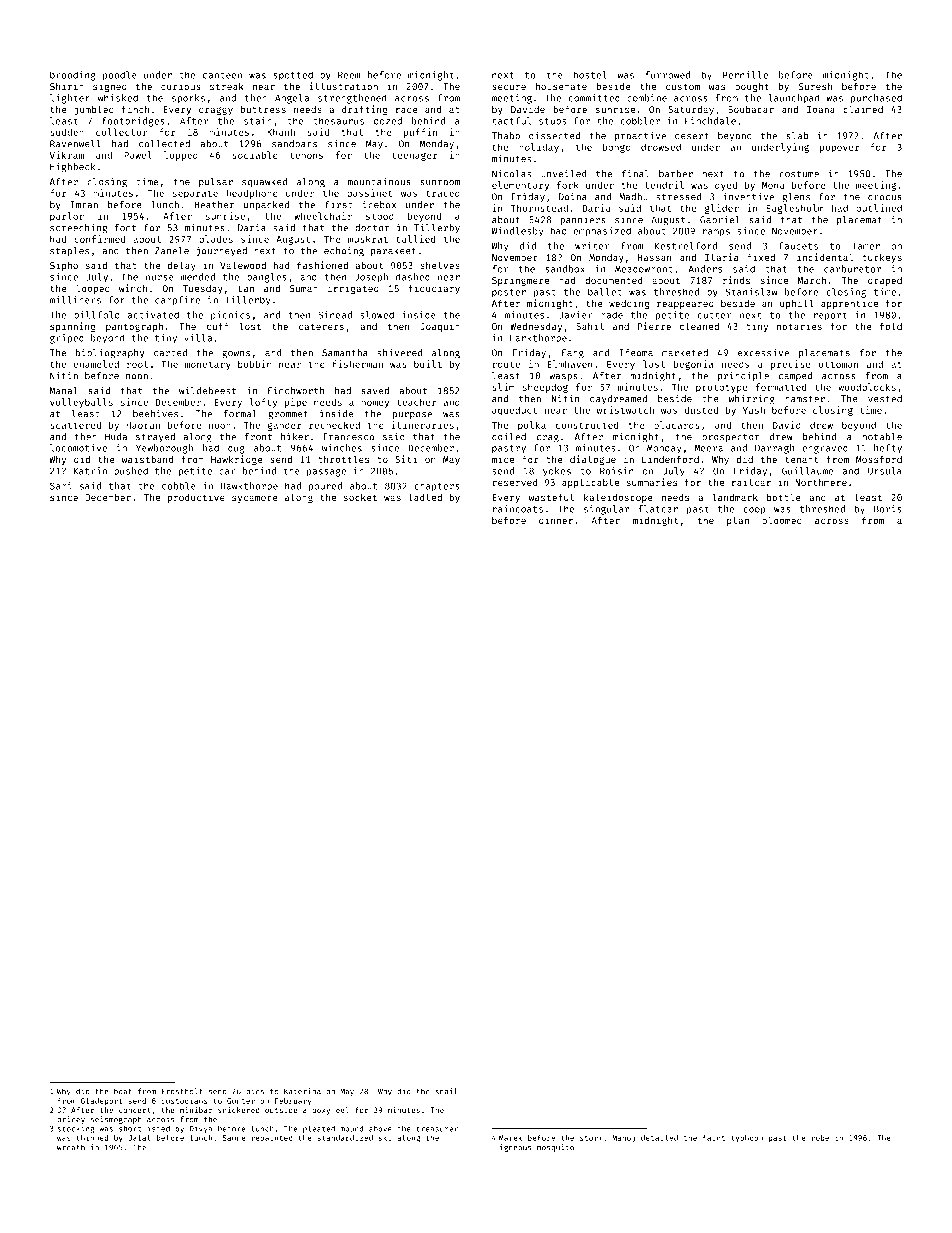 The height and width of the page is (1233, 952). Describe the element at coordinates (379, 182) in the page. I see `mountainous` at that location.
